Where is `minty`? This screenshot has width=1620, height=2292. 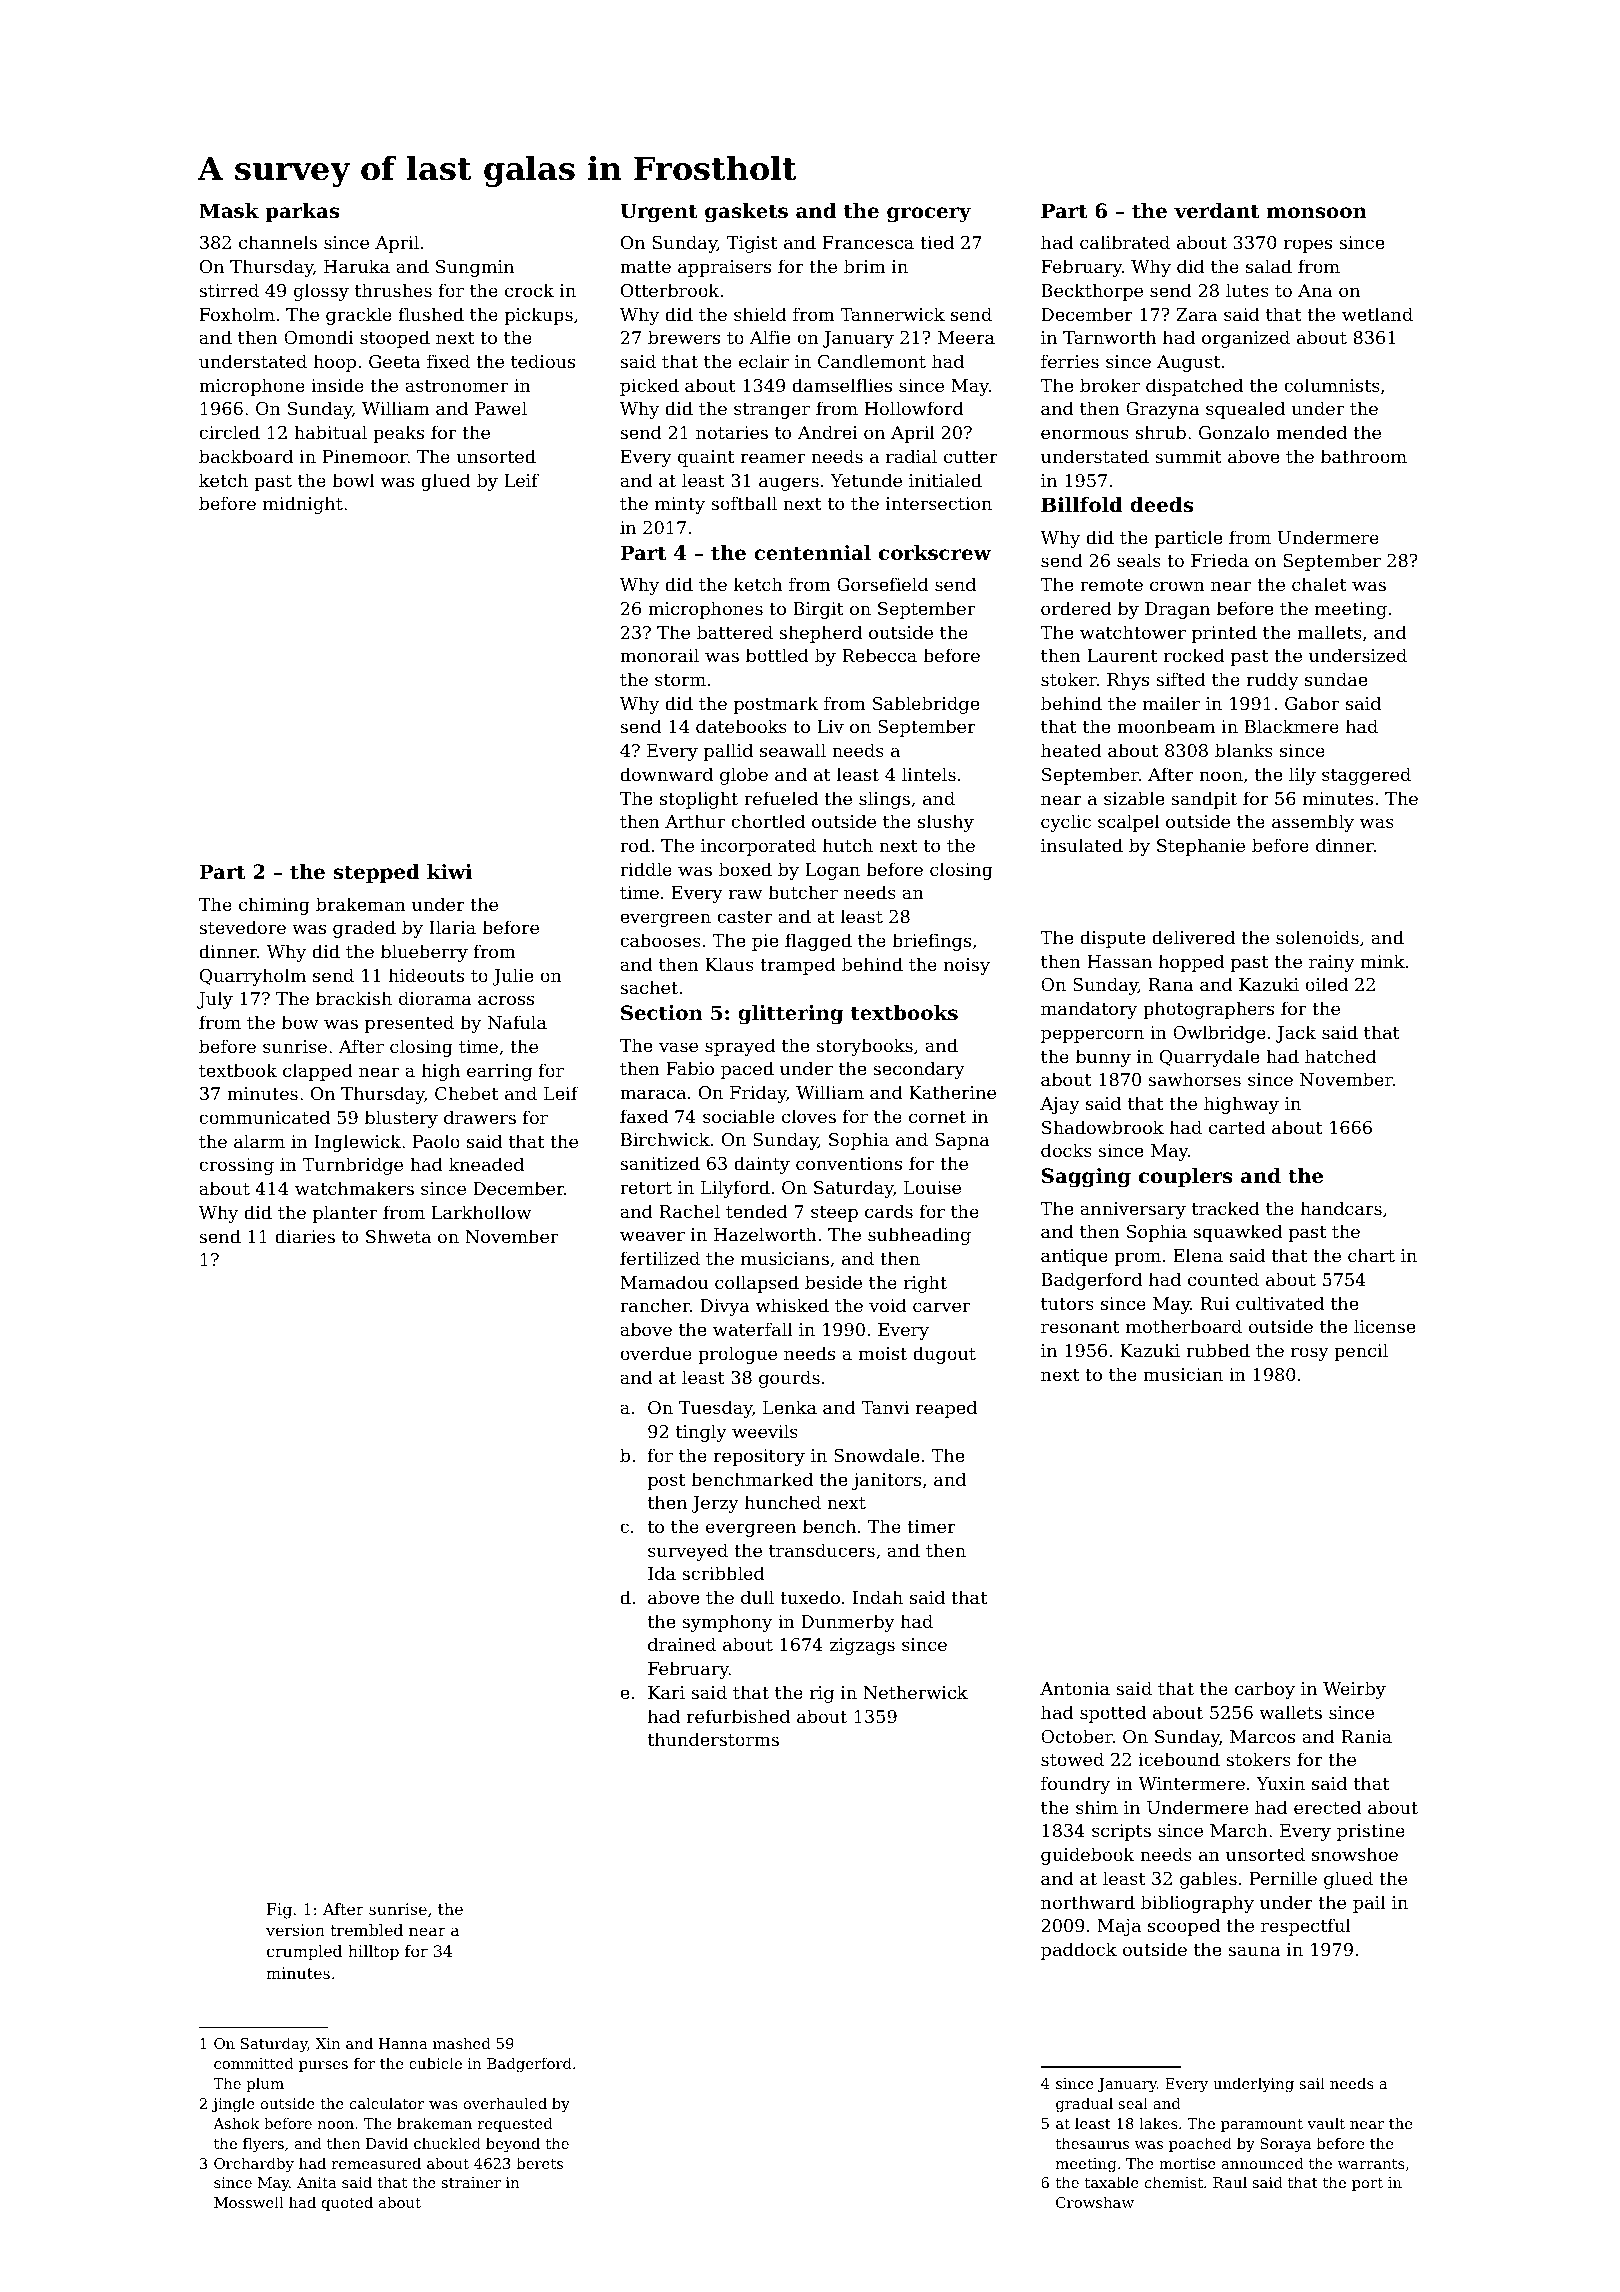 minty is located at coordinates (680, 505).
